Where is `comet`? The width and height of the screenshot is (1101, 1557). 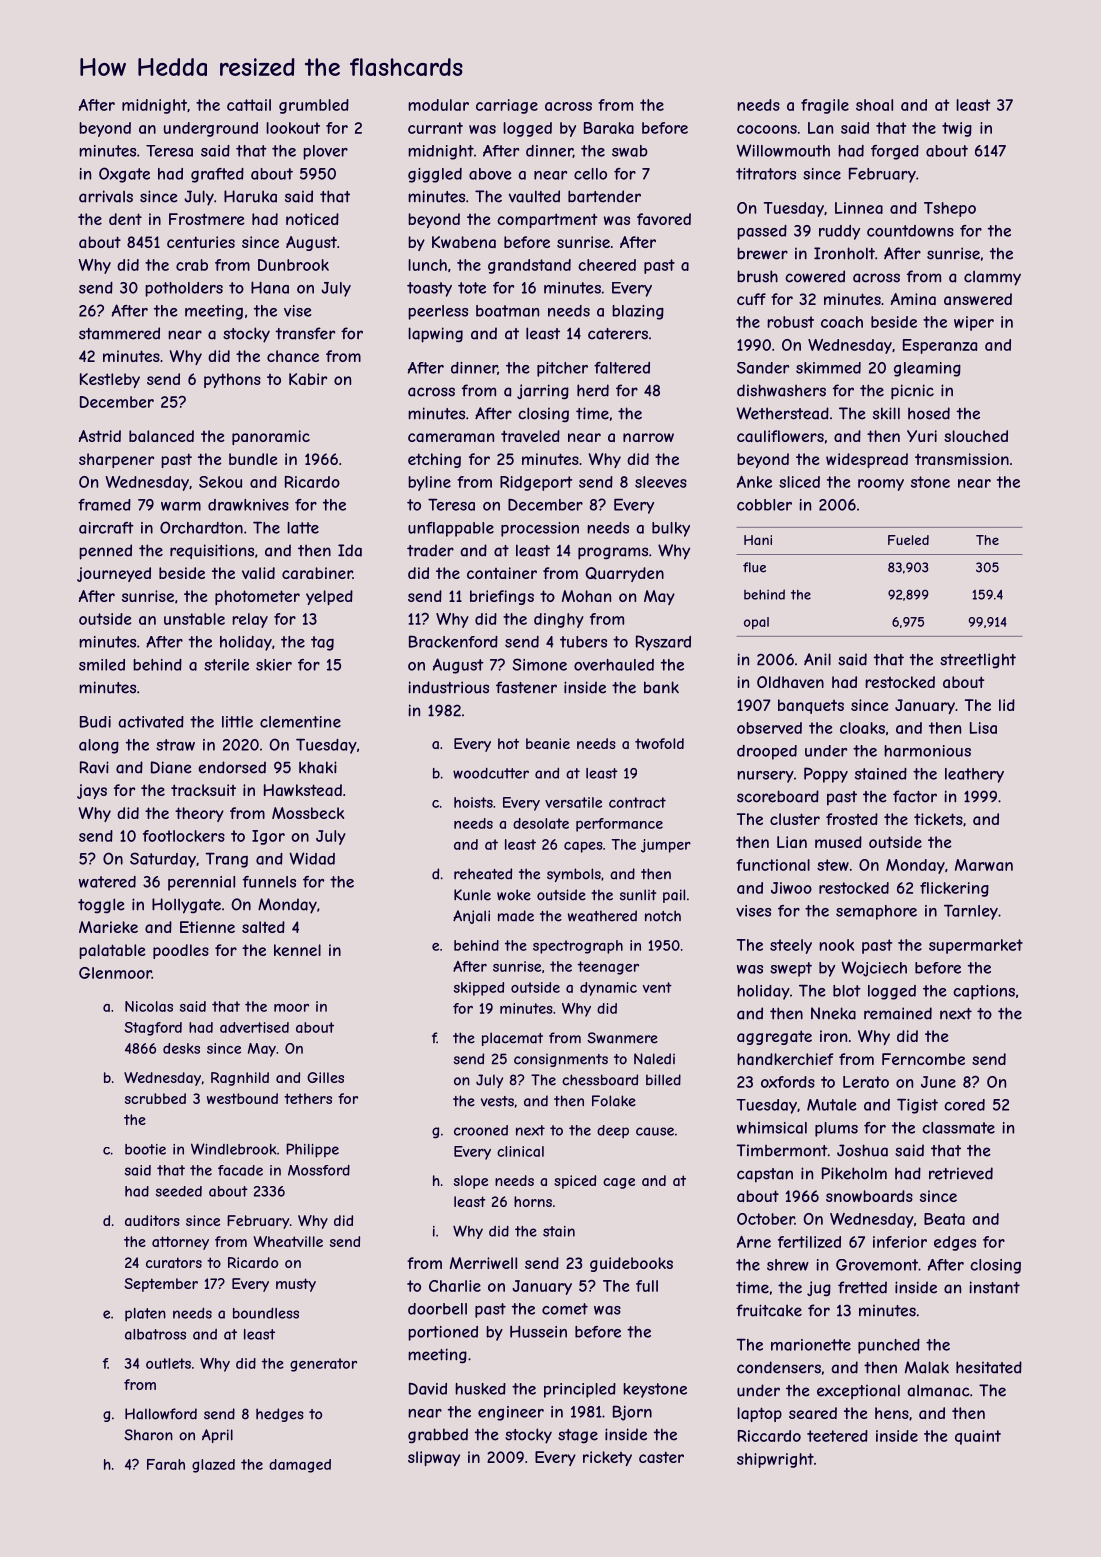 comet is located at coordinates (565, 1309).
